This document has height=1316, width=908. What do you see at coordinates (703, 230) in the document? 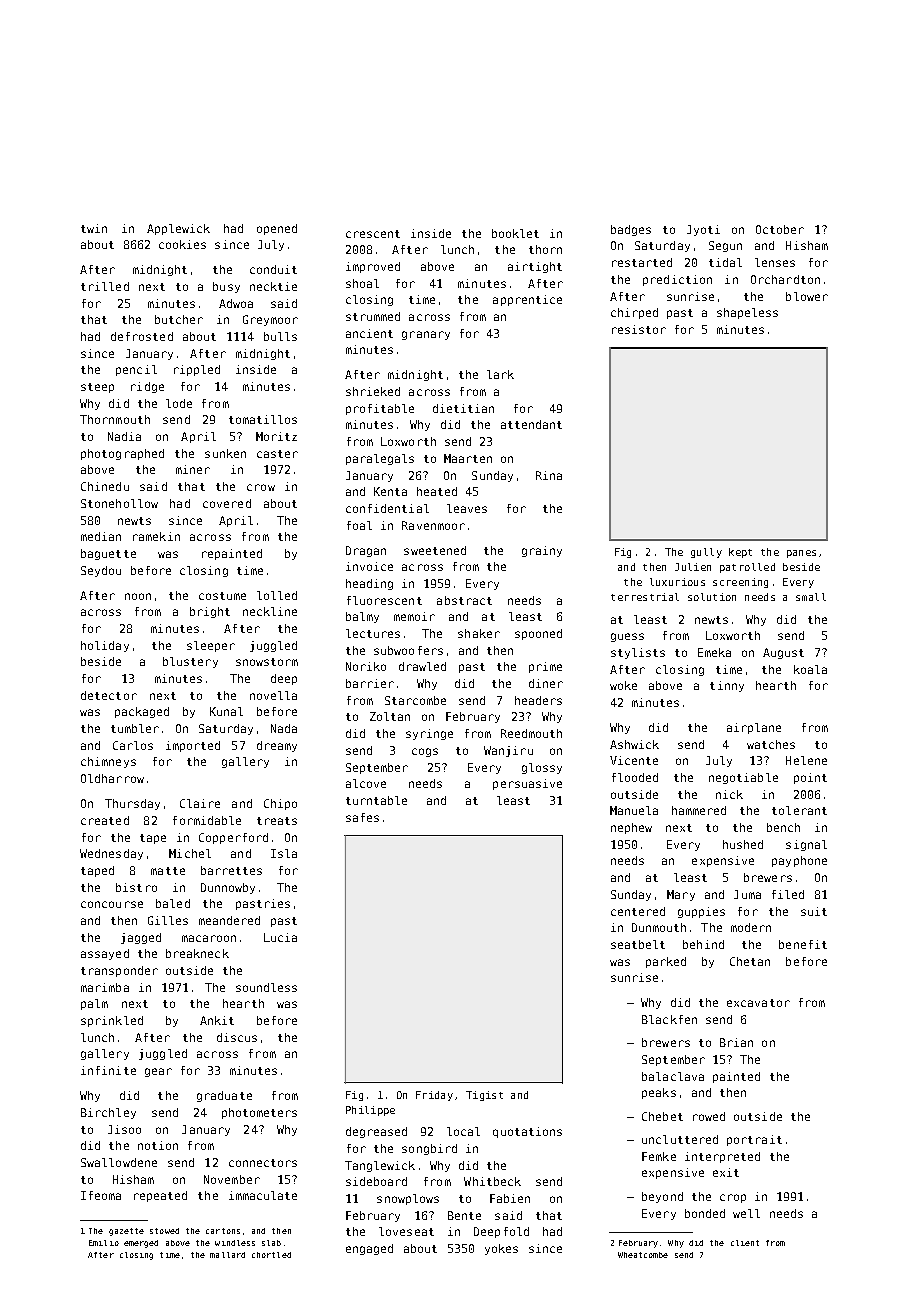
I see `Jyoti` at bounding box center [703, 230].
